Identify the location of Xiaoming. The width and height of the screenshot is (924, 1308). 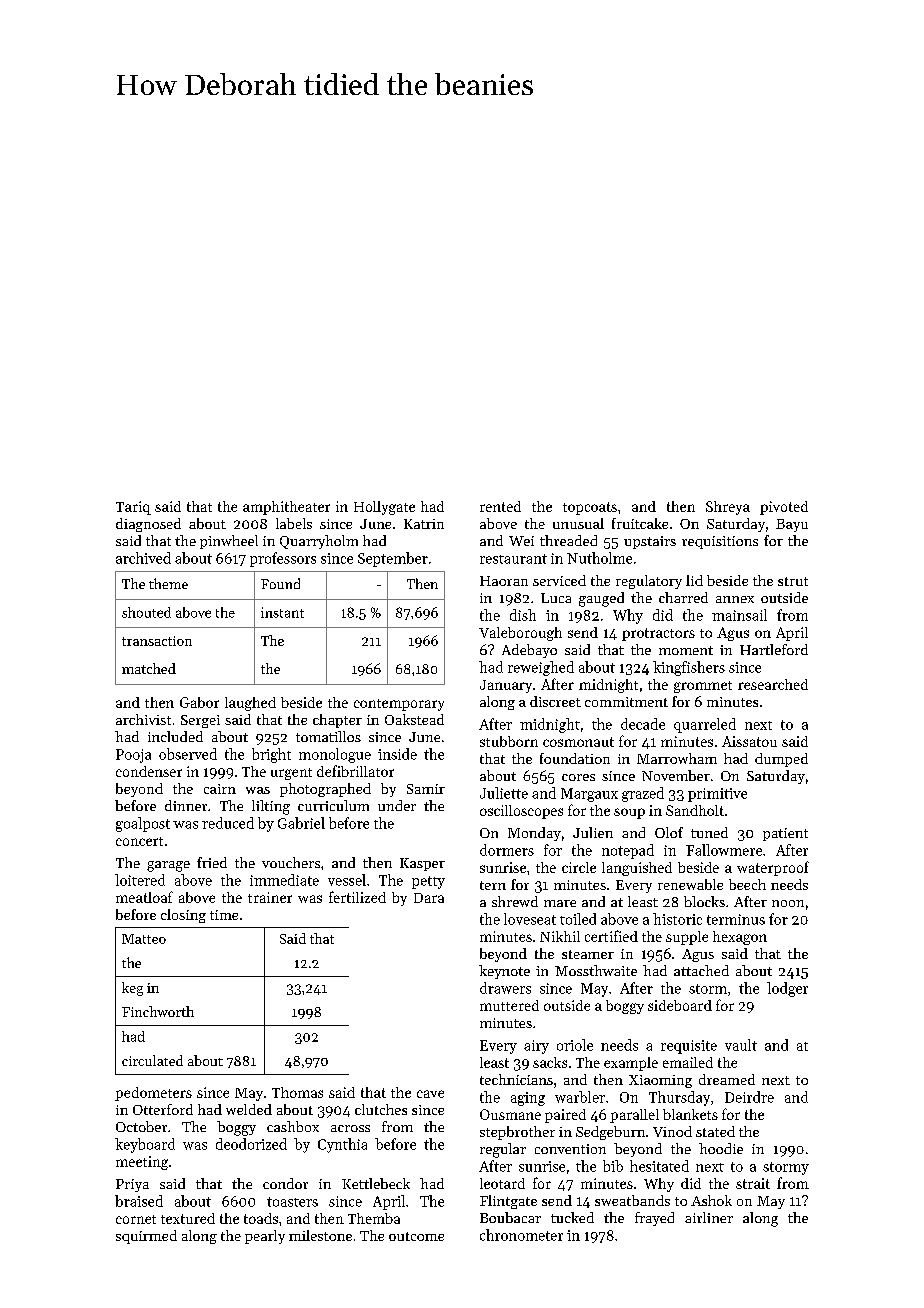
(660, 1081).
